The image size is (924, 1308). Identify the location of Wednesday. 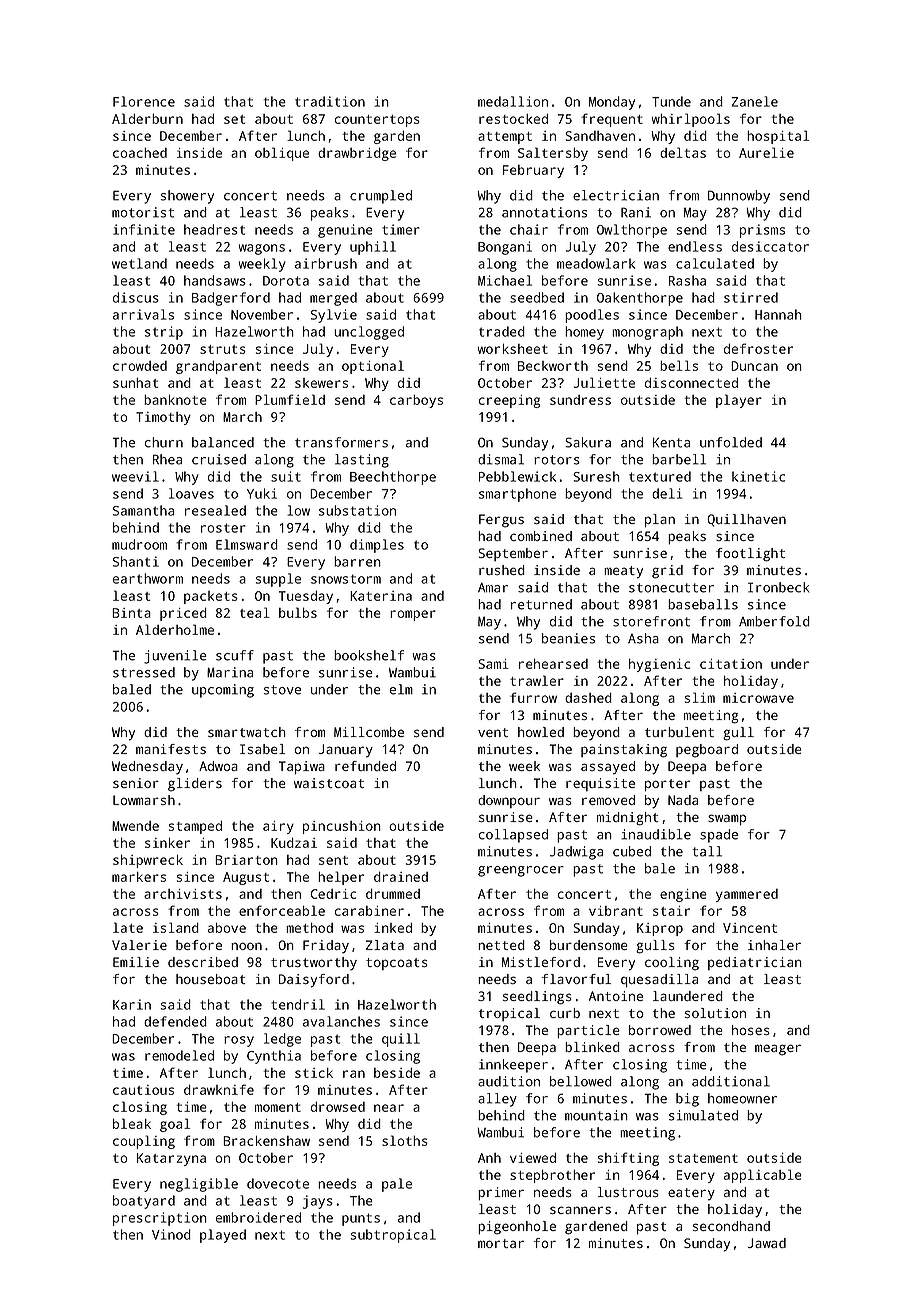
(147, 768).
